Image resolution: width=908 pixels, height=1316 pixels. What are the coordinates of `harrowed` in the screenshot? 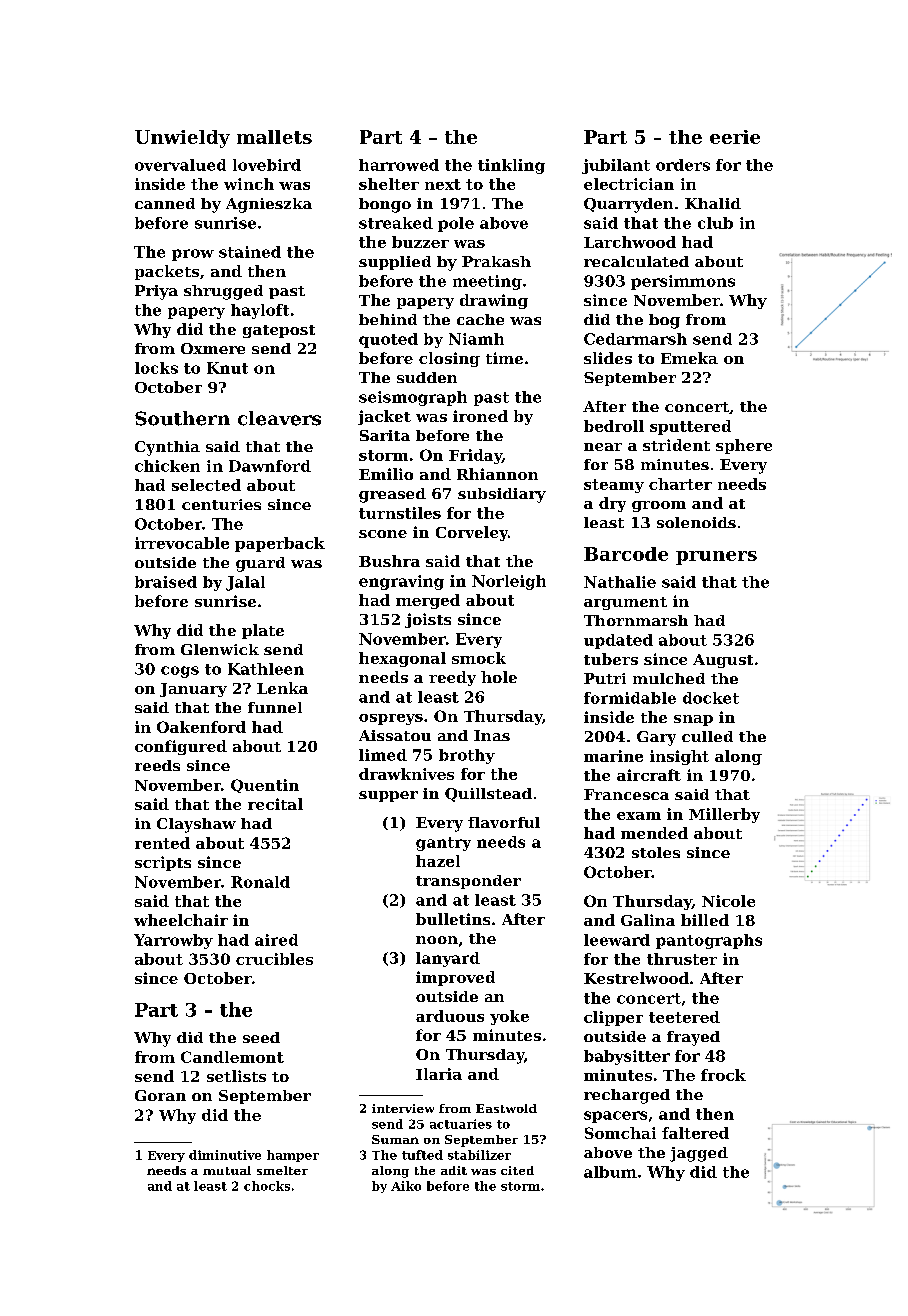 It's located at (399, 165).
